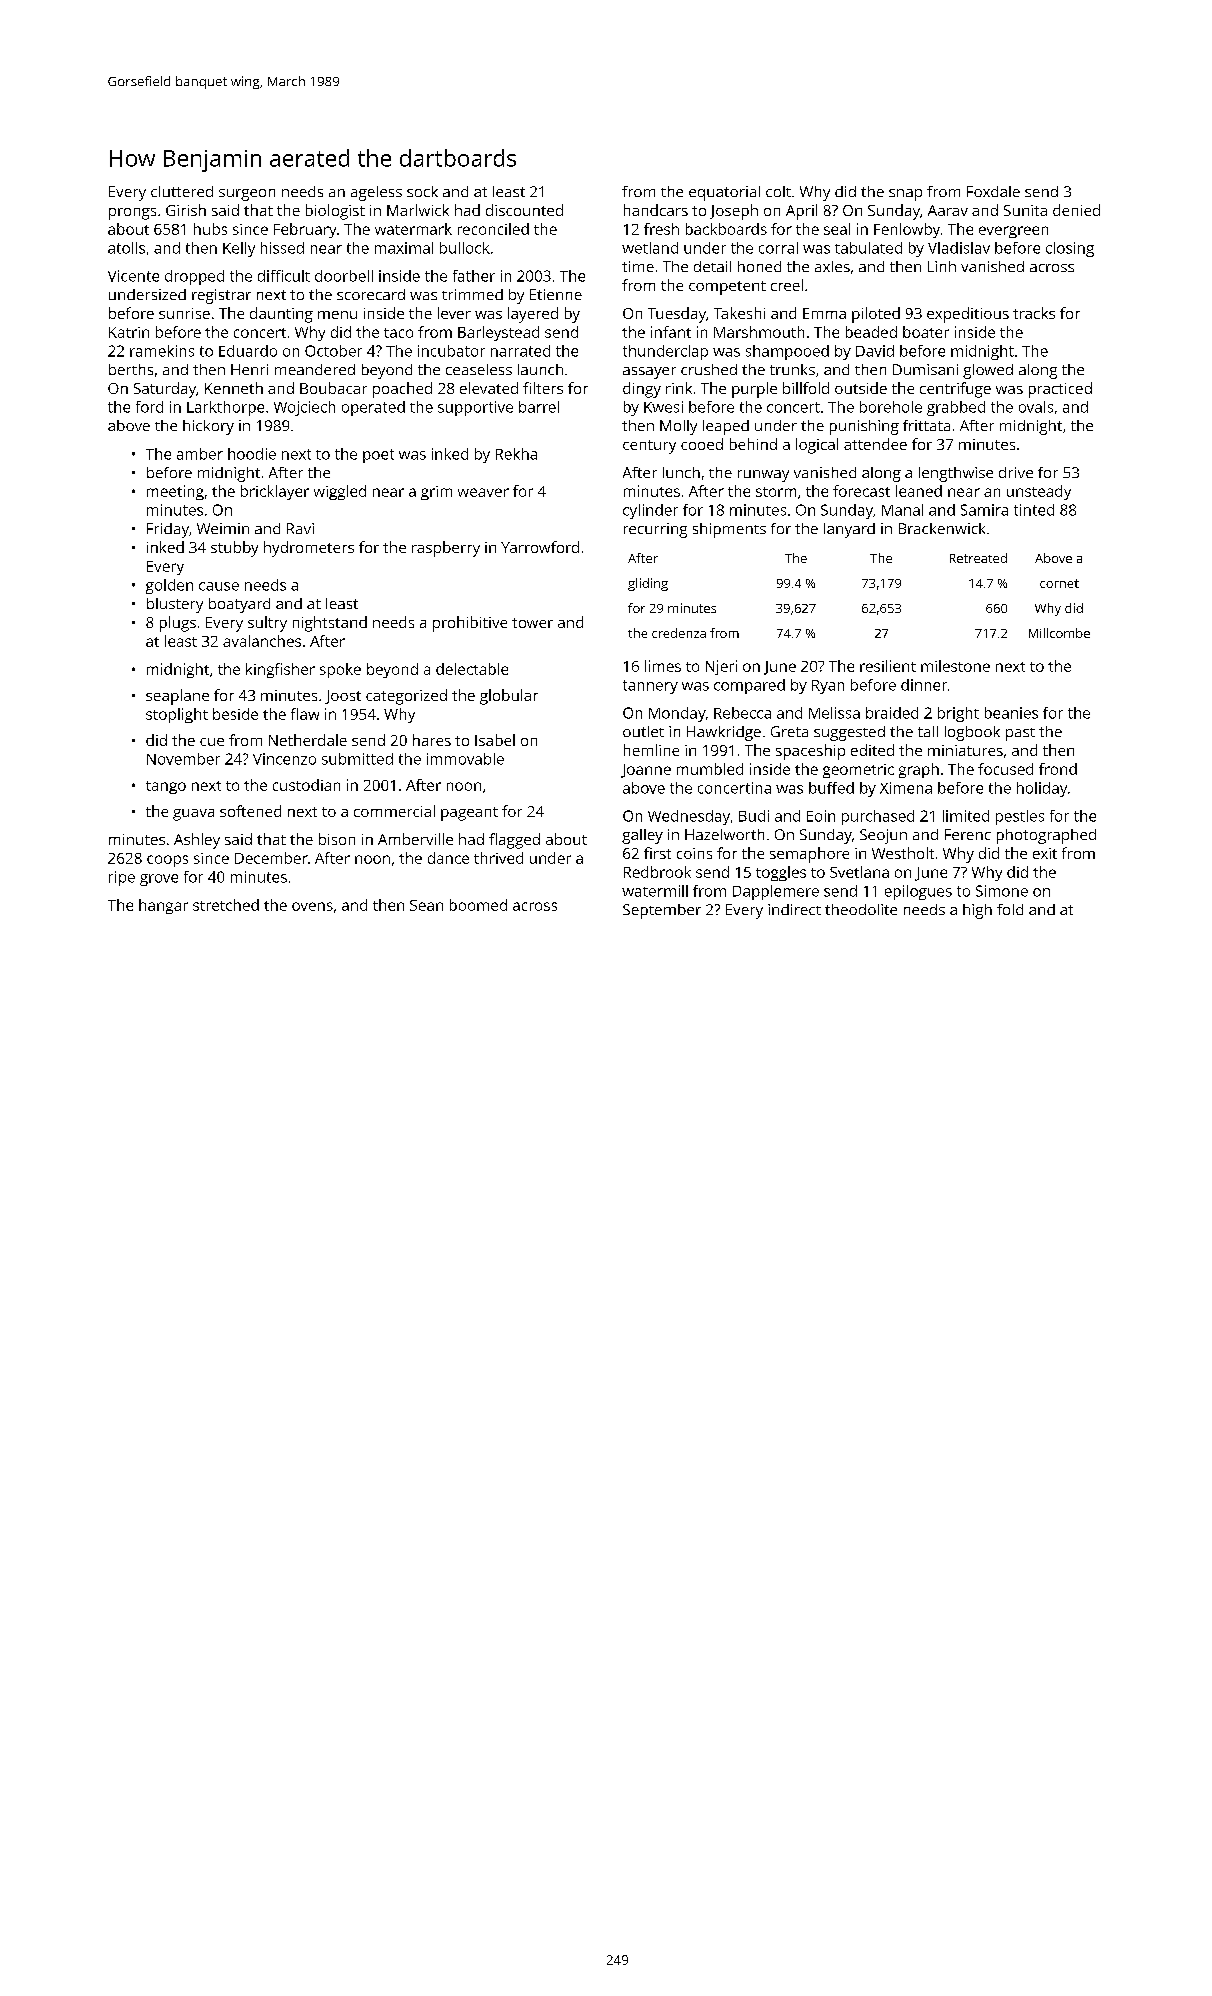 The image size is (1212, 1996). I want to click on sock, so click(422, 191).
